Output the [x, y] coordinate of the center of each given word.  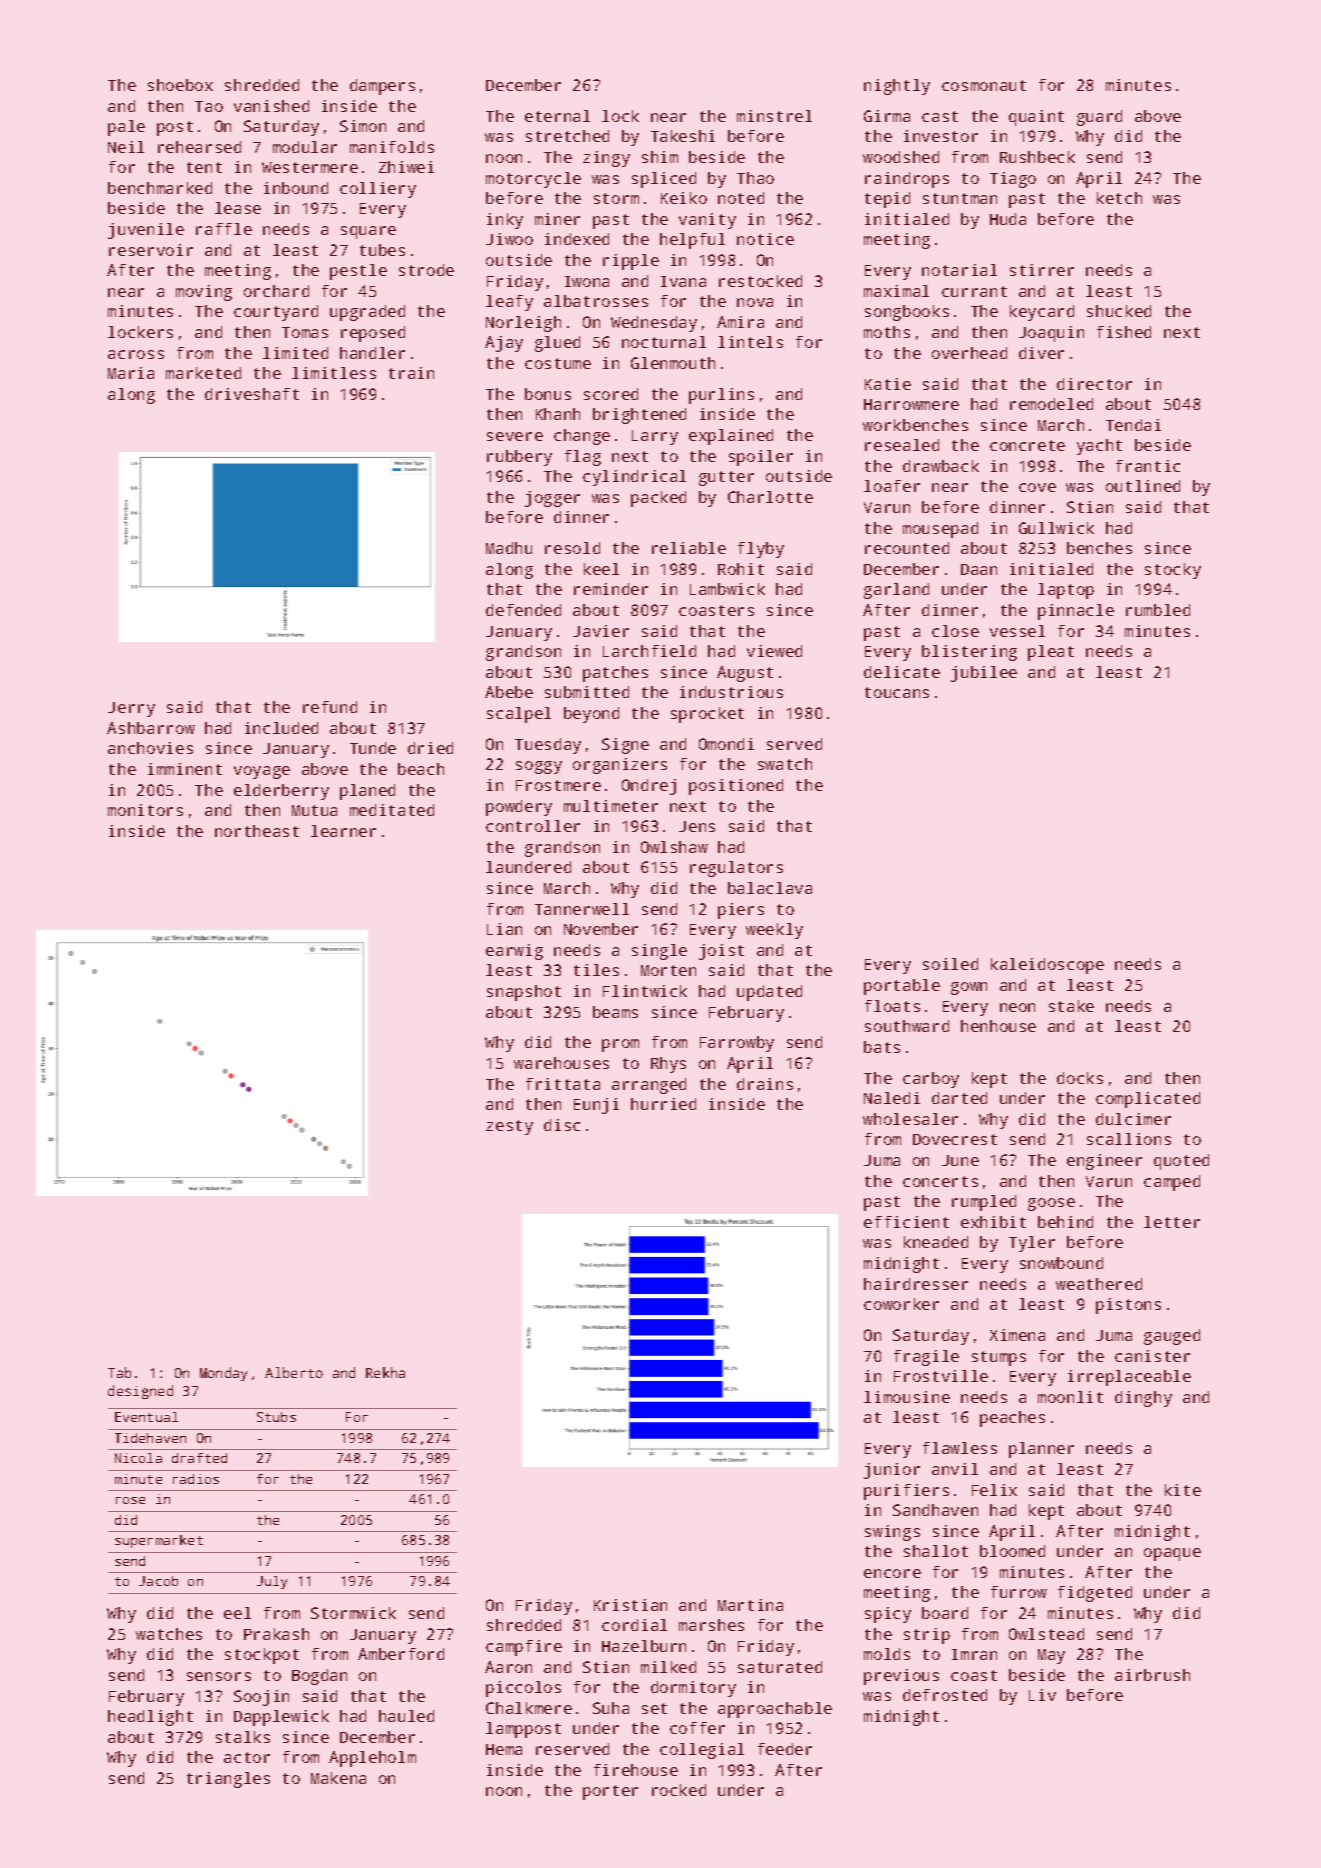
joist [721, 952]
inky [505, 221]
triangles [228, 1780]
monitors [145, 810]
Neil [126, 147]
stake [1071, 1006]
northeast [257, 831]
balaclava [770, 888]
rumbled [1158, 610]
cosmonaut [984, 85]
